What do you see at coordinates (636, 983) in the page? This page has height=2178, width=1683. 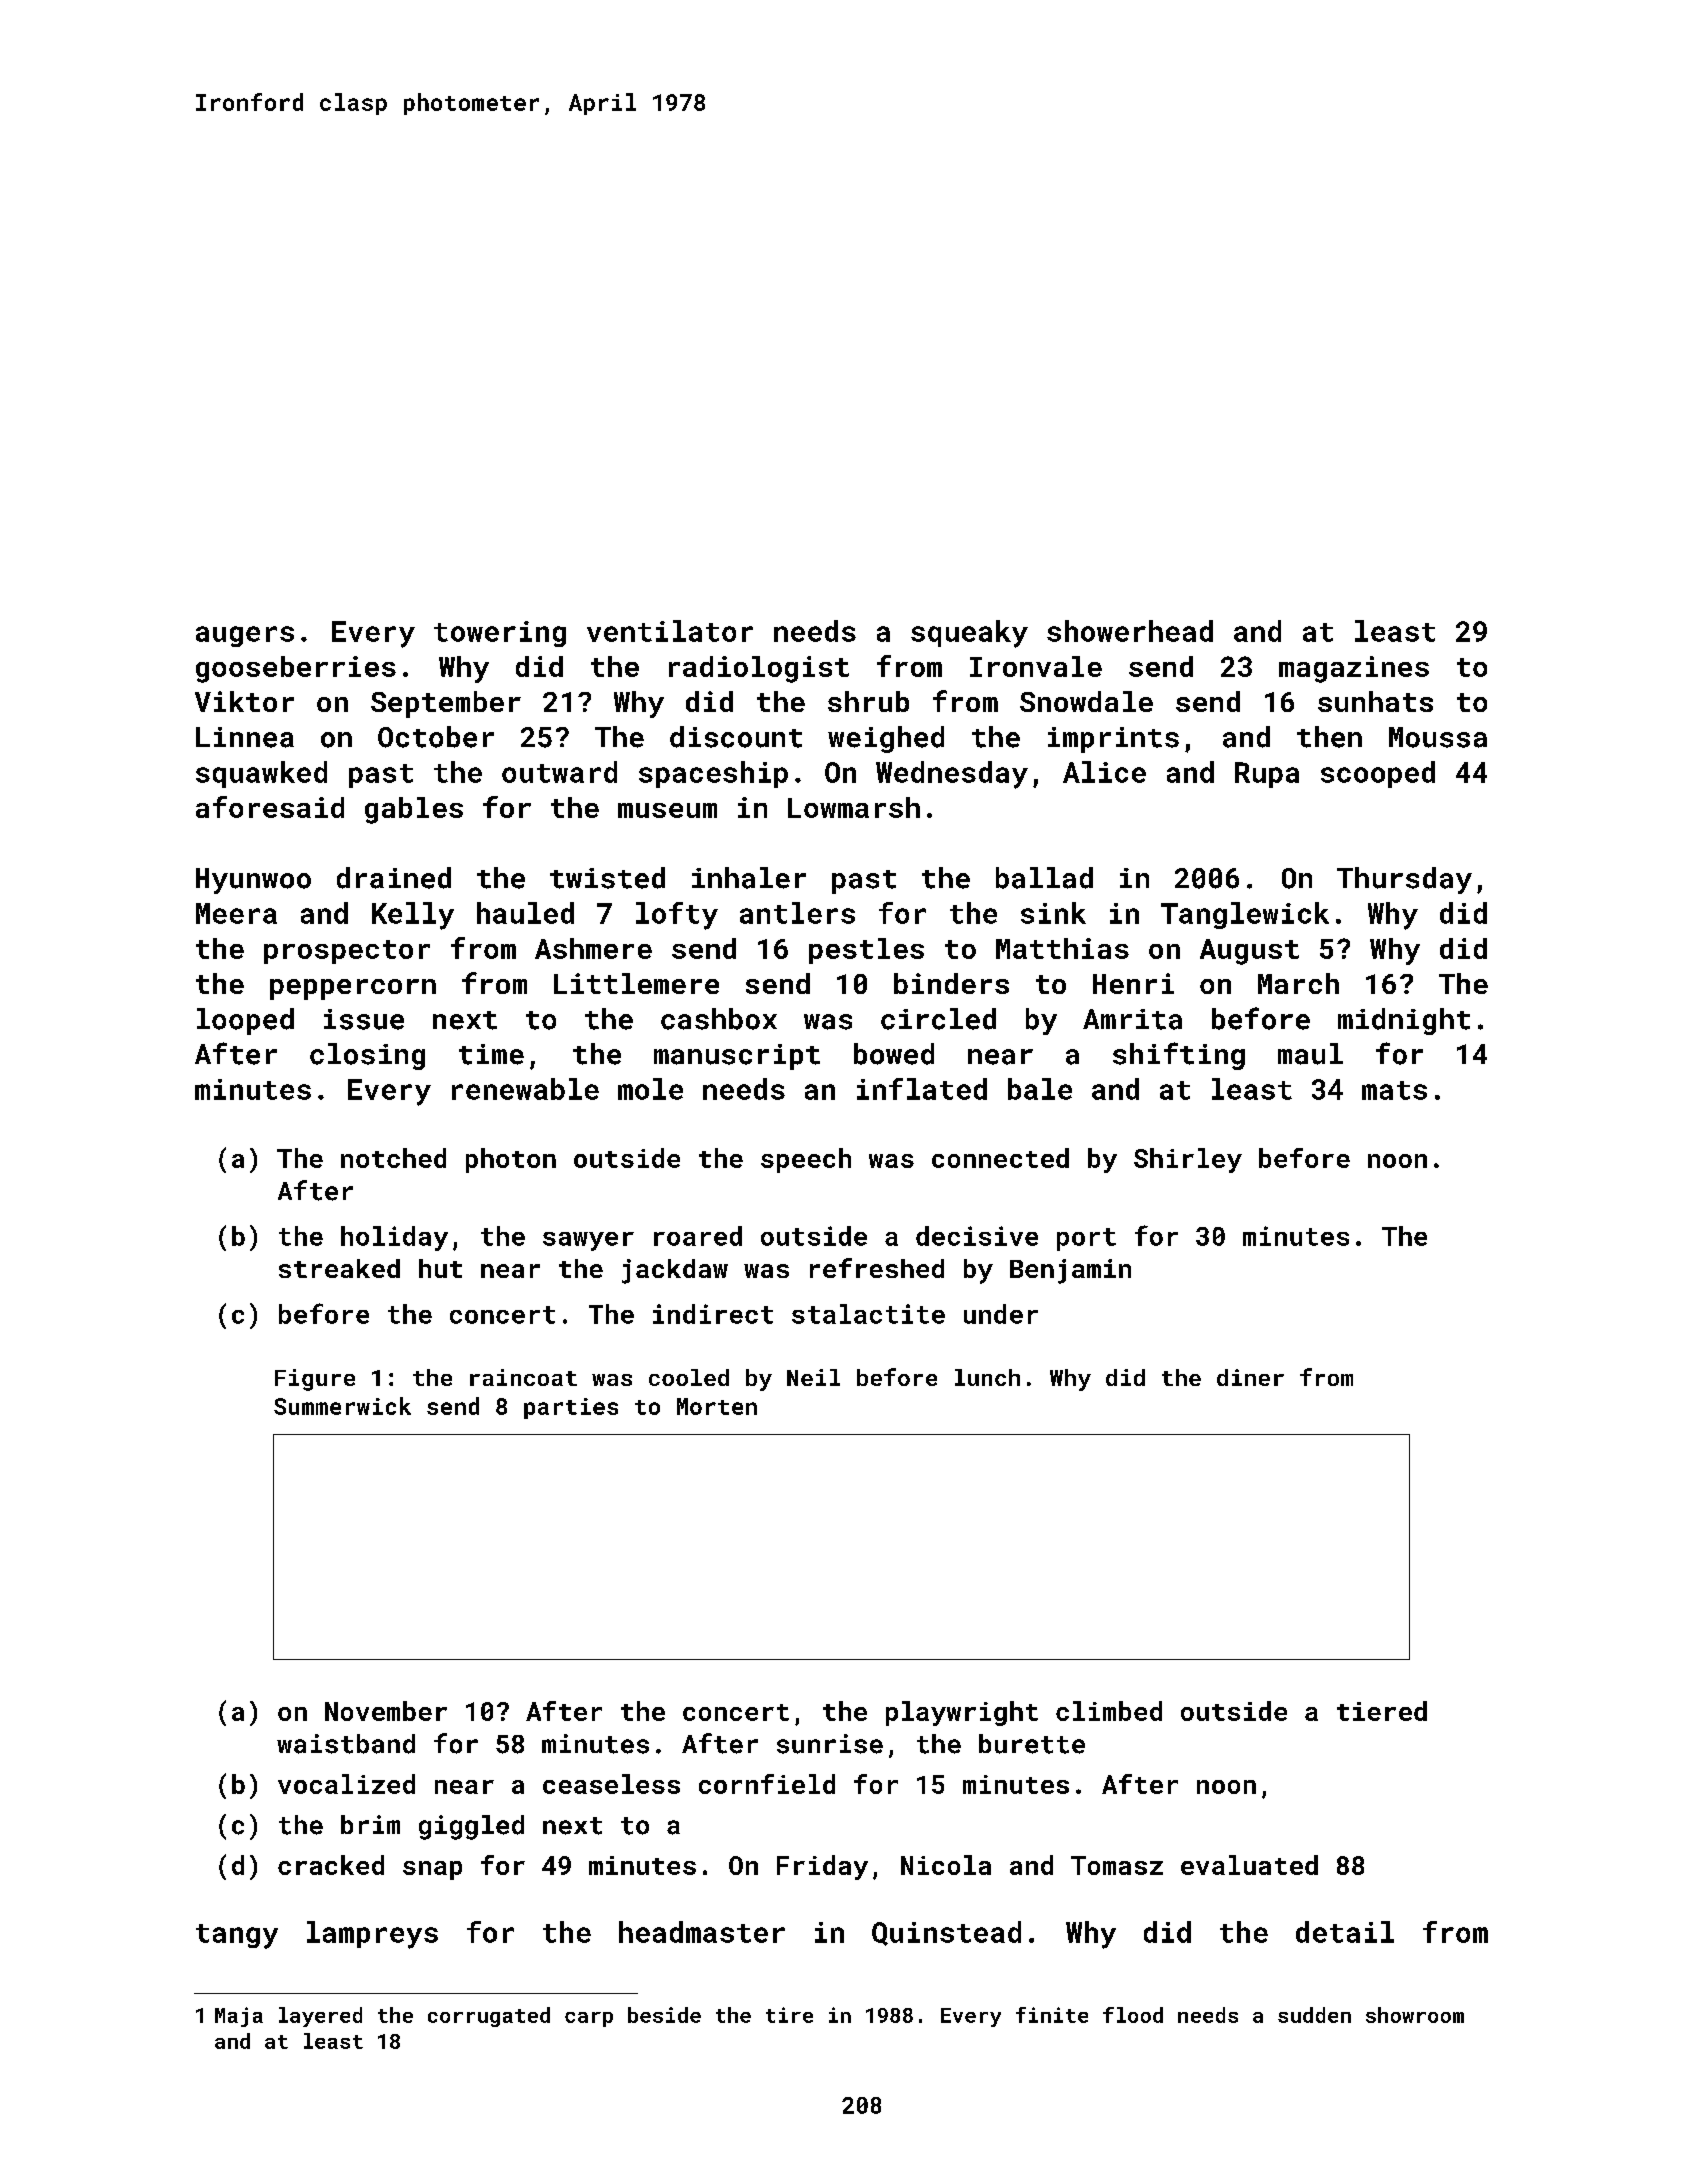 I see `Littlemere` at bounding box center [636, 983].
